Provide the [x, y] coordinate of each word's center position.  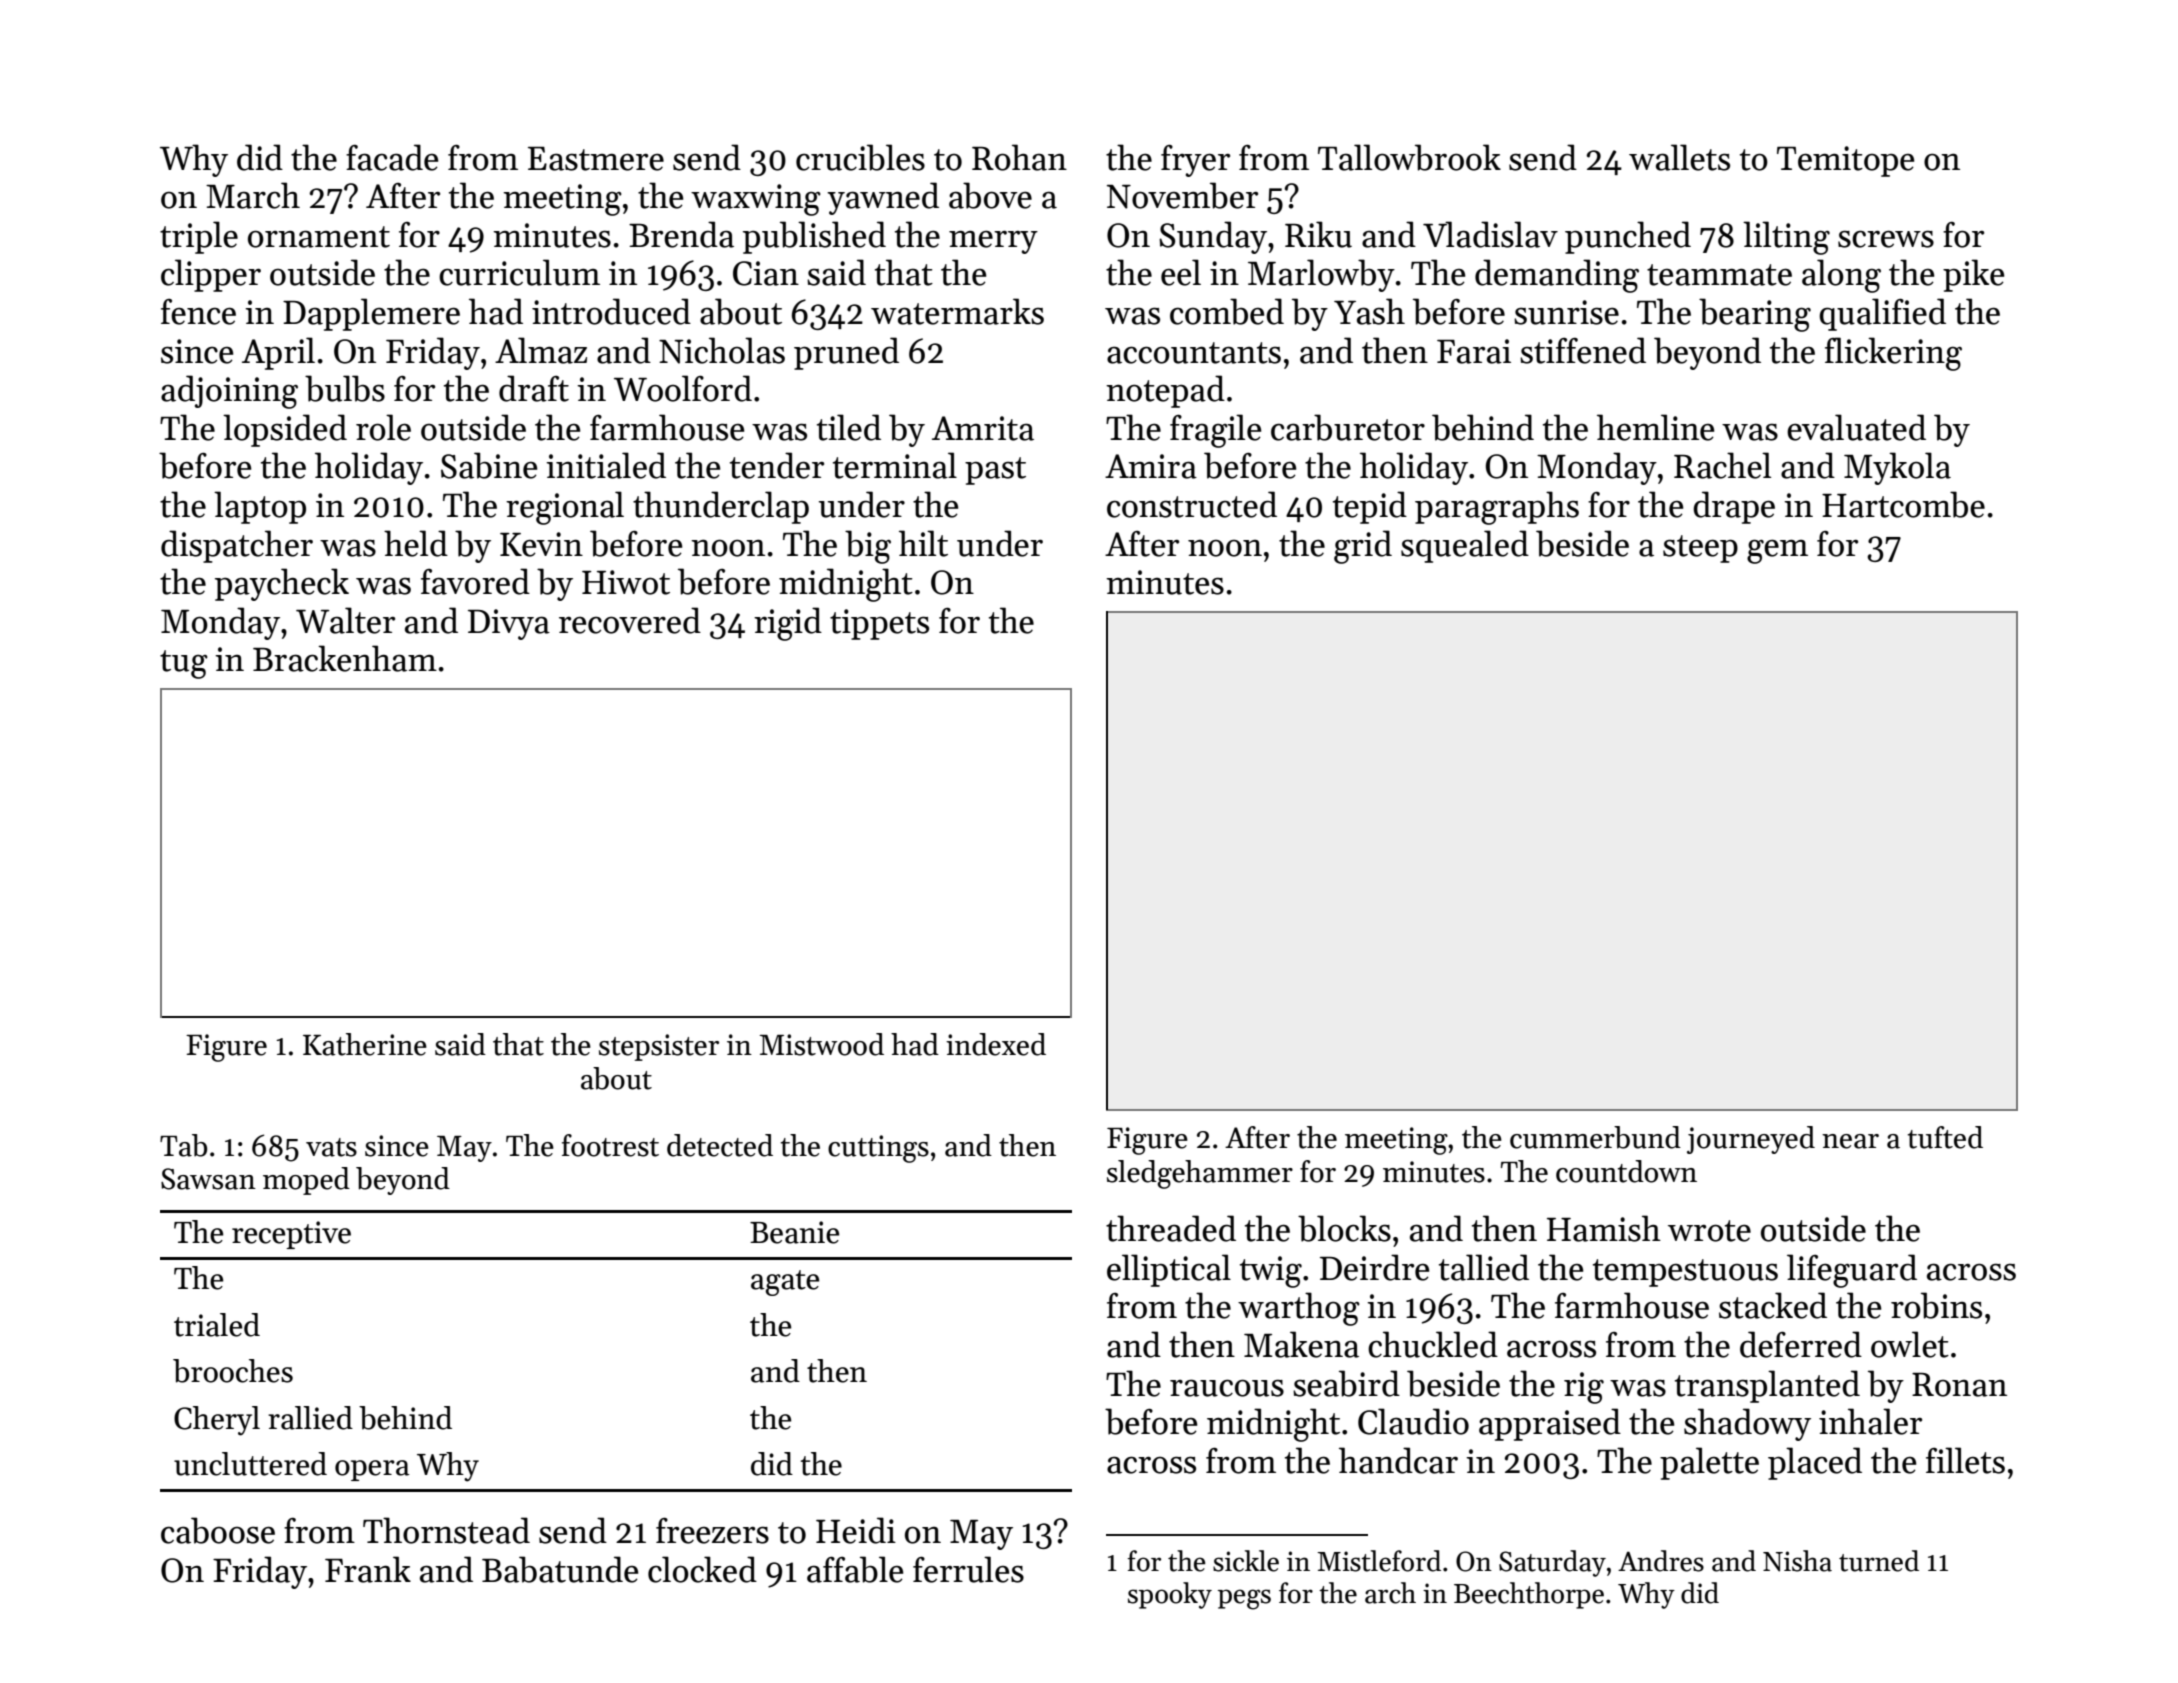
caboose [218, 1530]
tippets [879, 624]
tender [777, 465]
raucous [1227, 1388]
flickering [1893, 354]
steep [1700, 549]
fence [198, 312]
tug [184, 664]
